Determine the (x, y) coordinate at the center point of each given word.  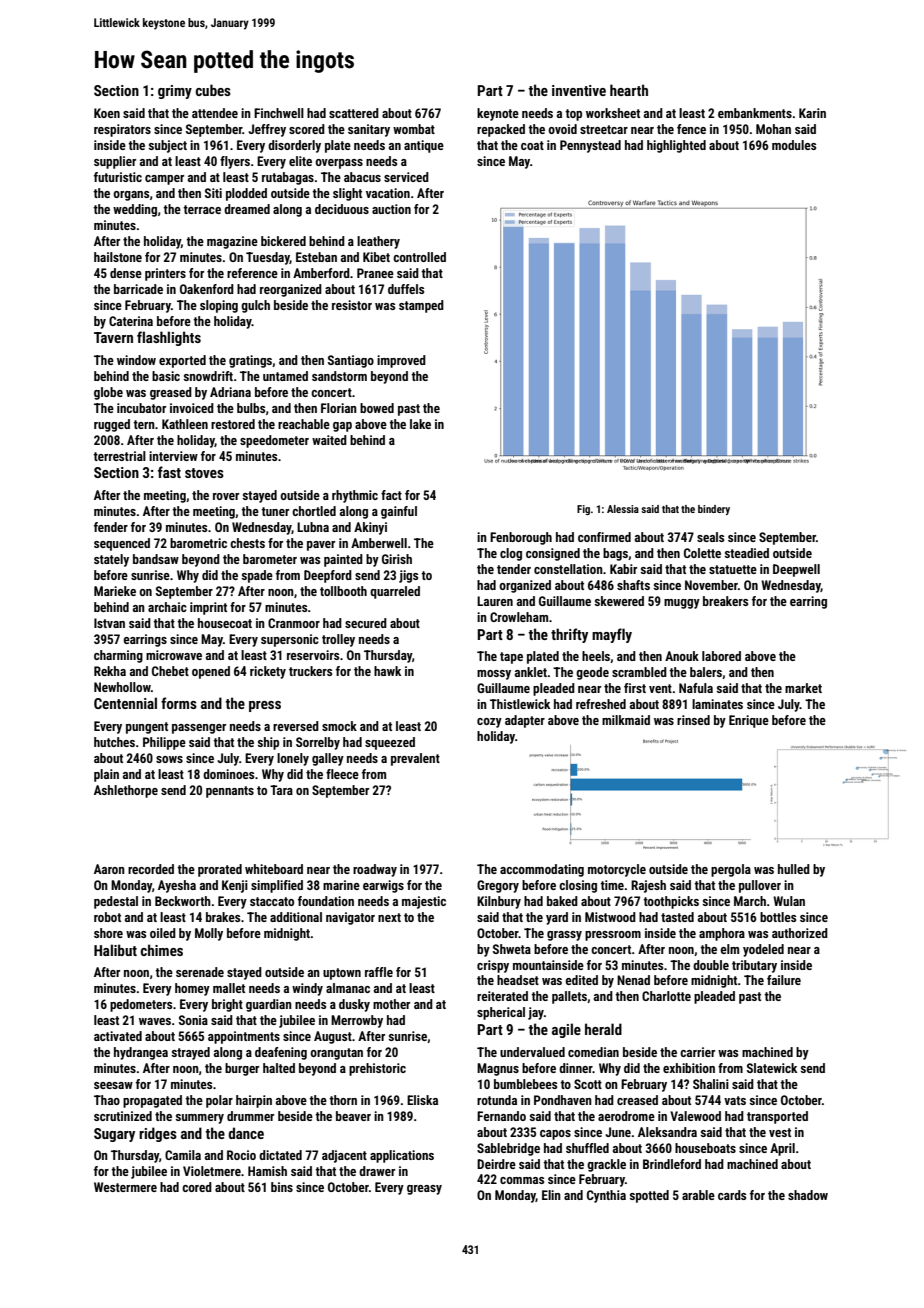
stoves (204, 473)
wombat (414, 129)
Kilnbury (499, 902)
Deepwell (796, 570)
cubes (213, 90)
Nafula (696, 688)
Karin (812, 113)
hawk (387, 671)
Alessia (623, 509)
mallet (229, 988)
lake (420, 424)
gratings (251, 361)
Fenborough (521, 538)
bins (282, 1187)
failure (784, 980)
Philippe (164, 743)
